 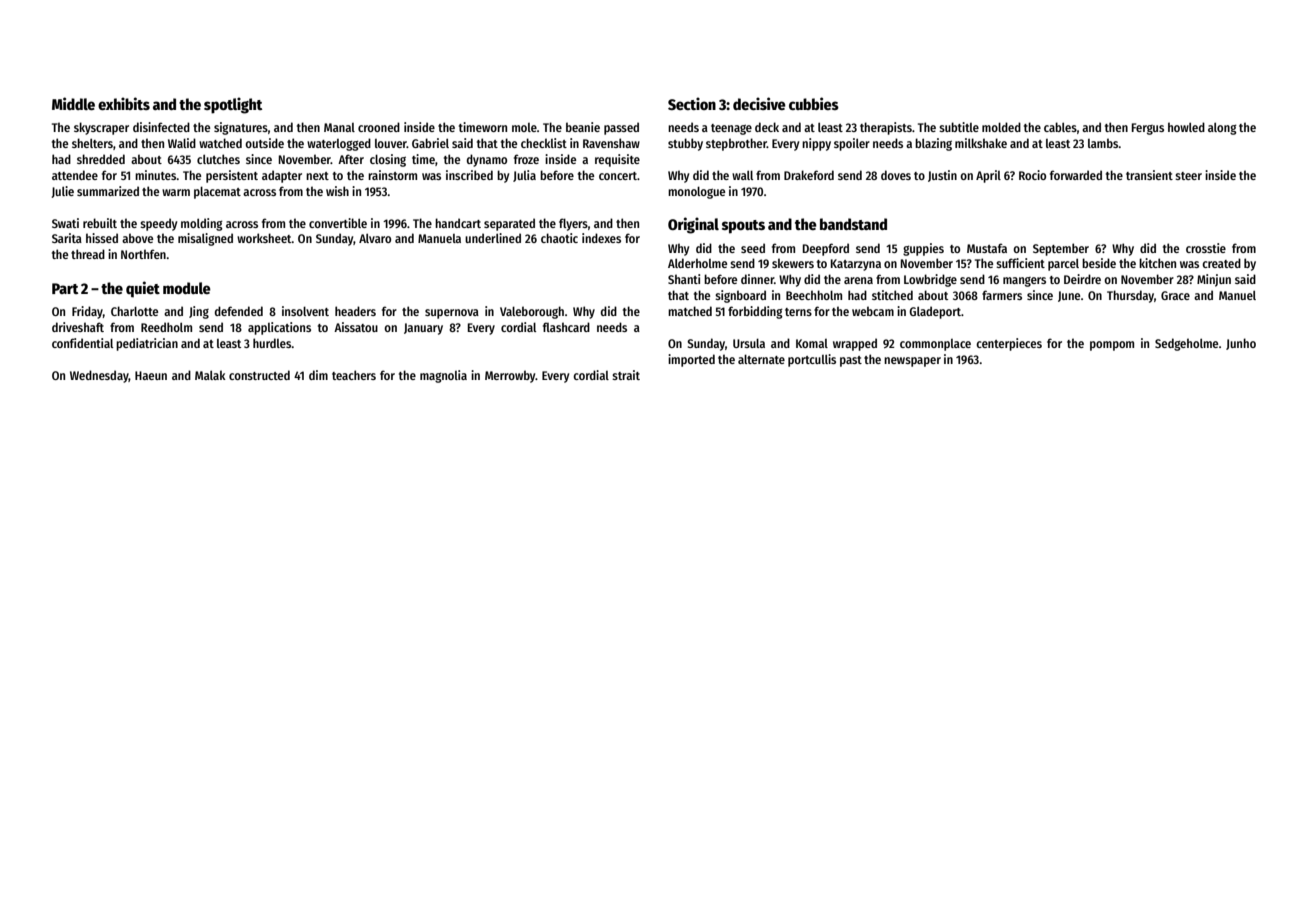 I want to click on convertible, so click(x=338, y=223).
